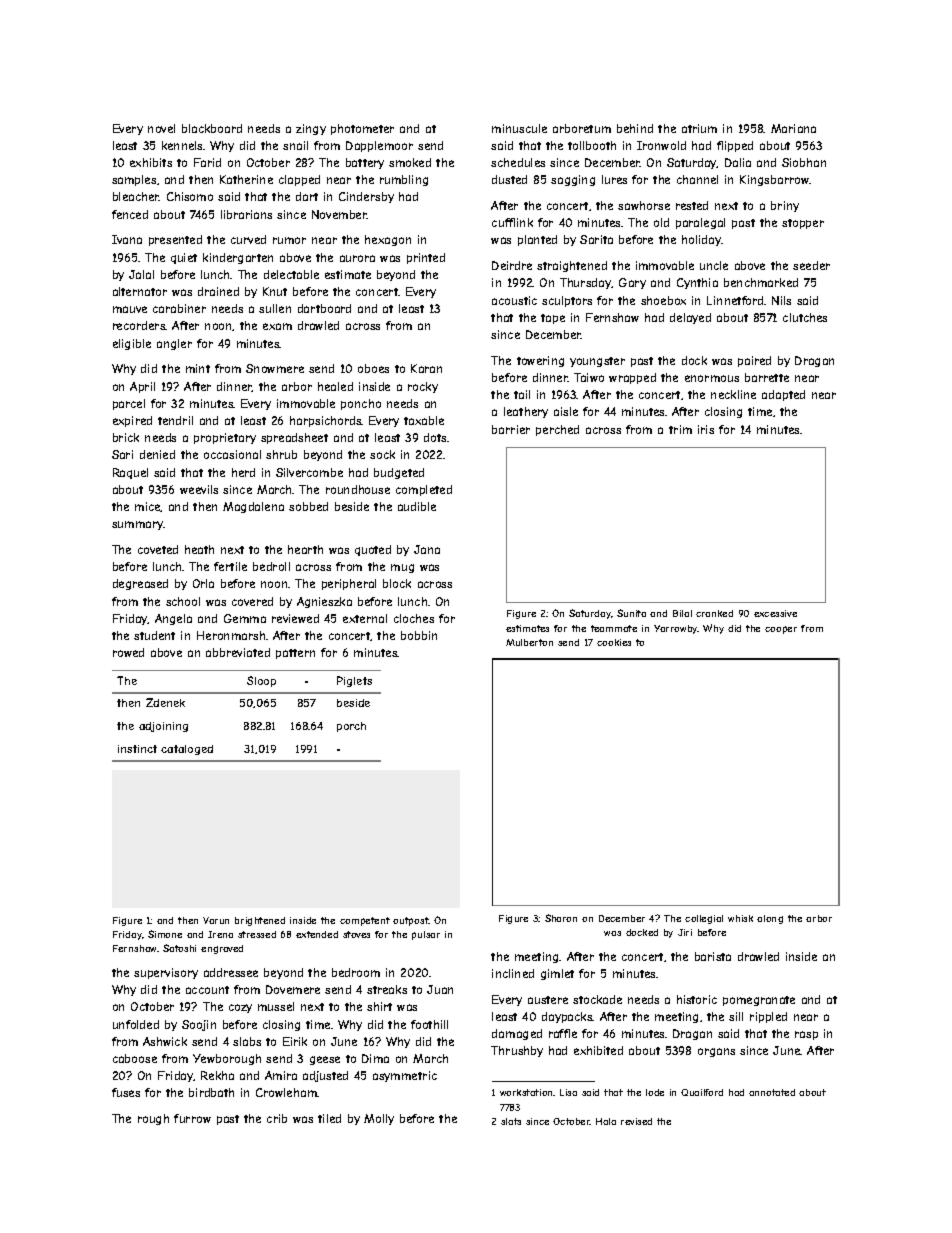 The width and height of the page is (952, 1233). Describe the element at coordinates (614, 642) in the page. I see `cookies` at that location.
